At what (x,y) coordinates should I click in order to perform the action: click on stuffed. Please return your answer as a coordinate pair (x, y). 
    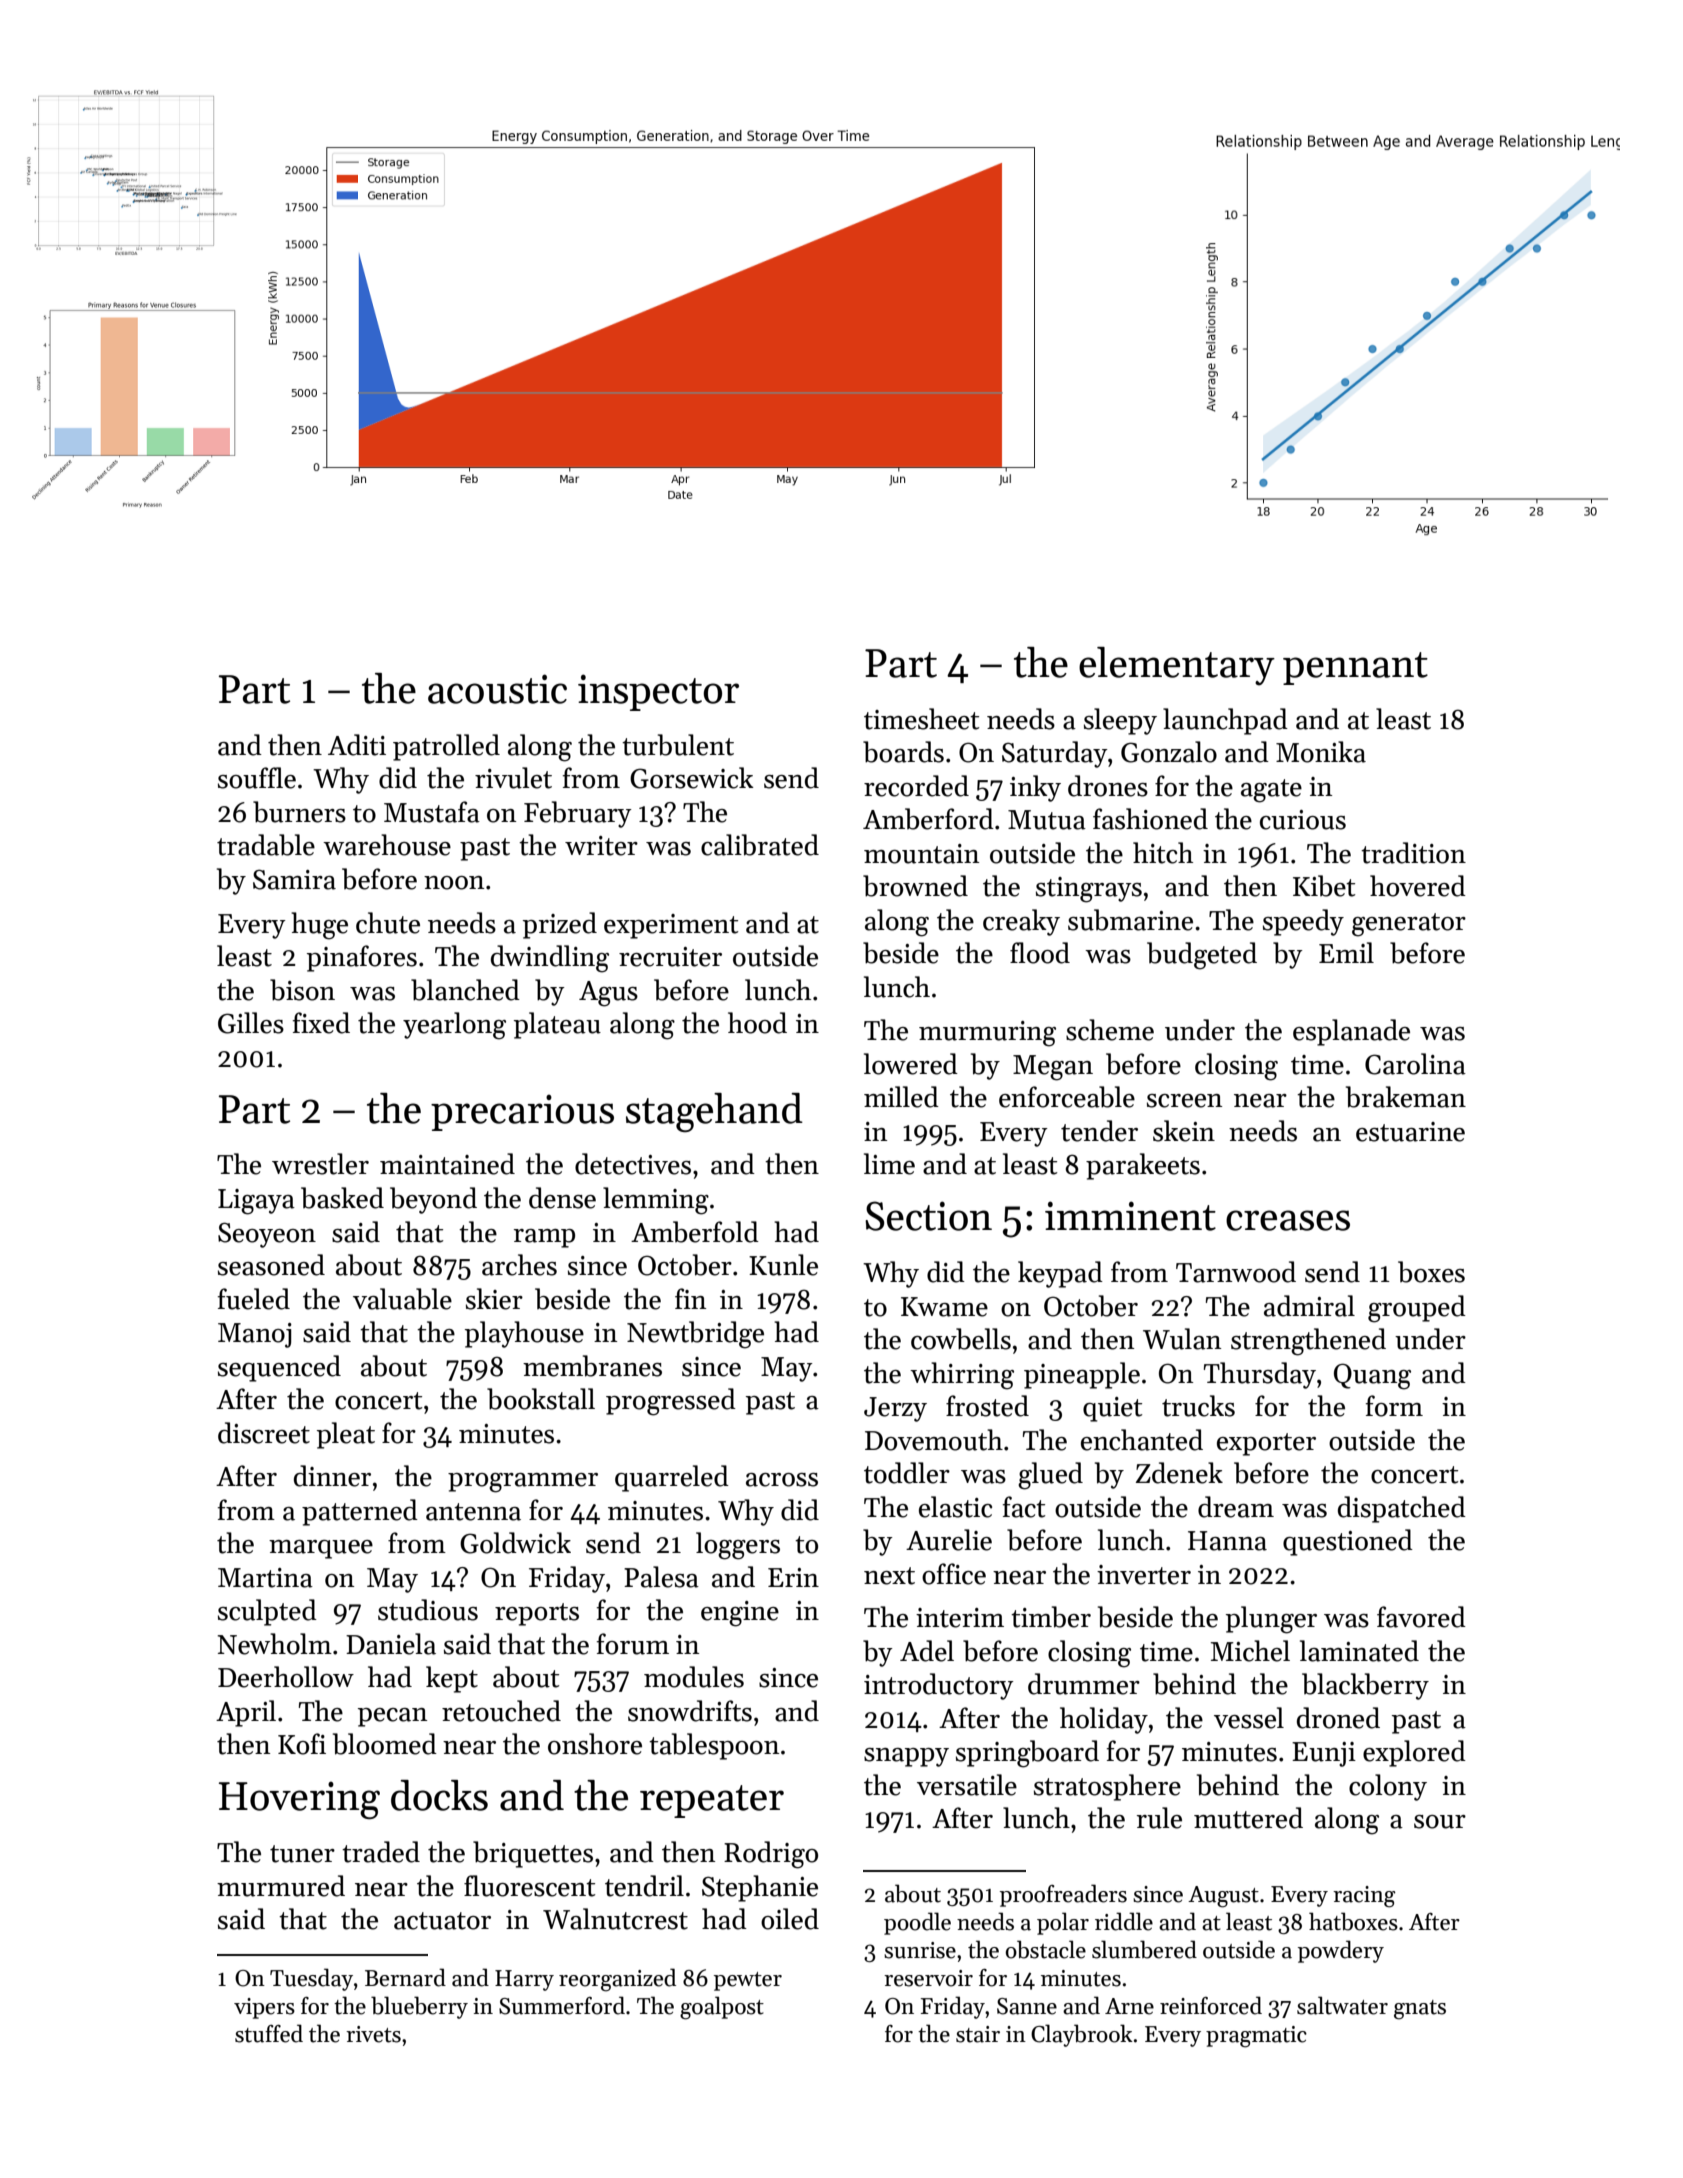
    Looking at the image, I should click on (269, 2033).
